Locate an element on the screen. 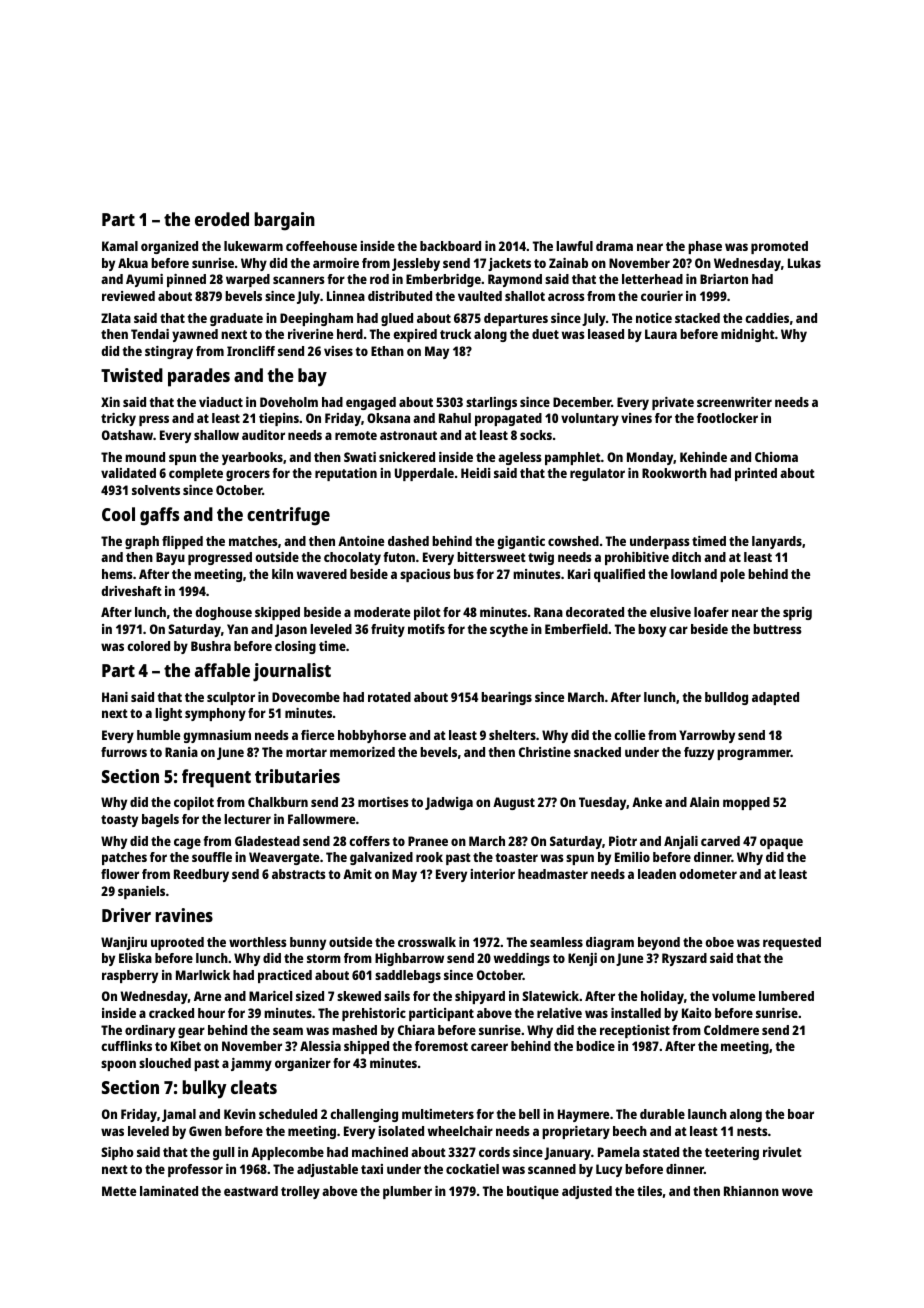 The height and width of the screenshot is (1308, 924). lawful is located at coordinates (574, 246).
